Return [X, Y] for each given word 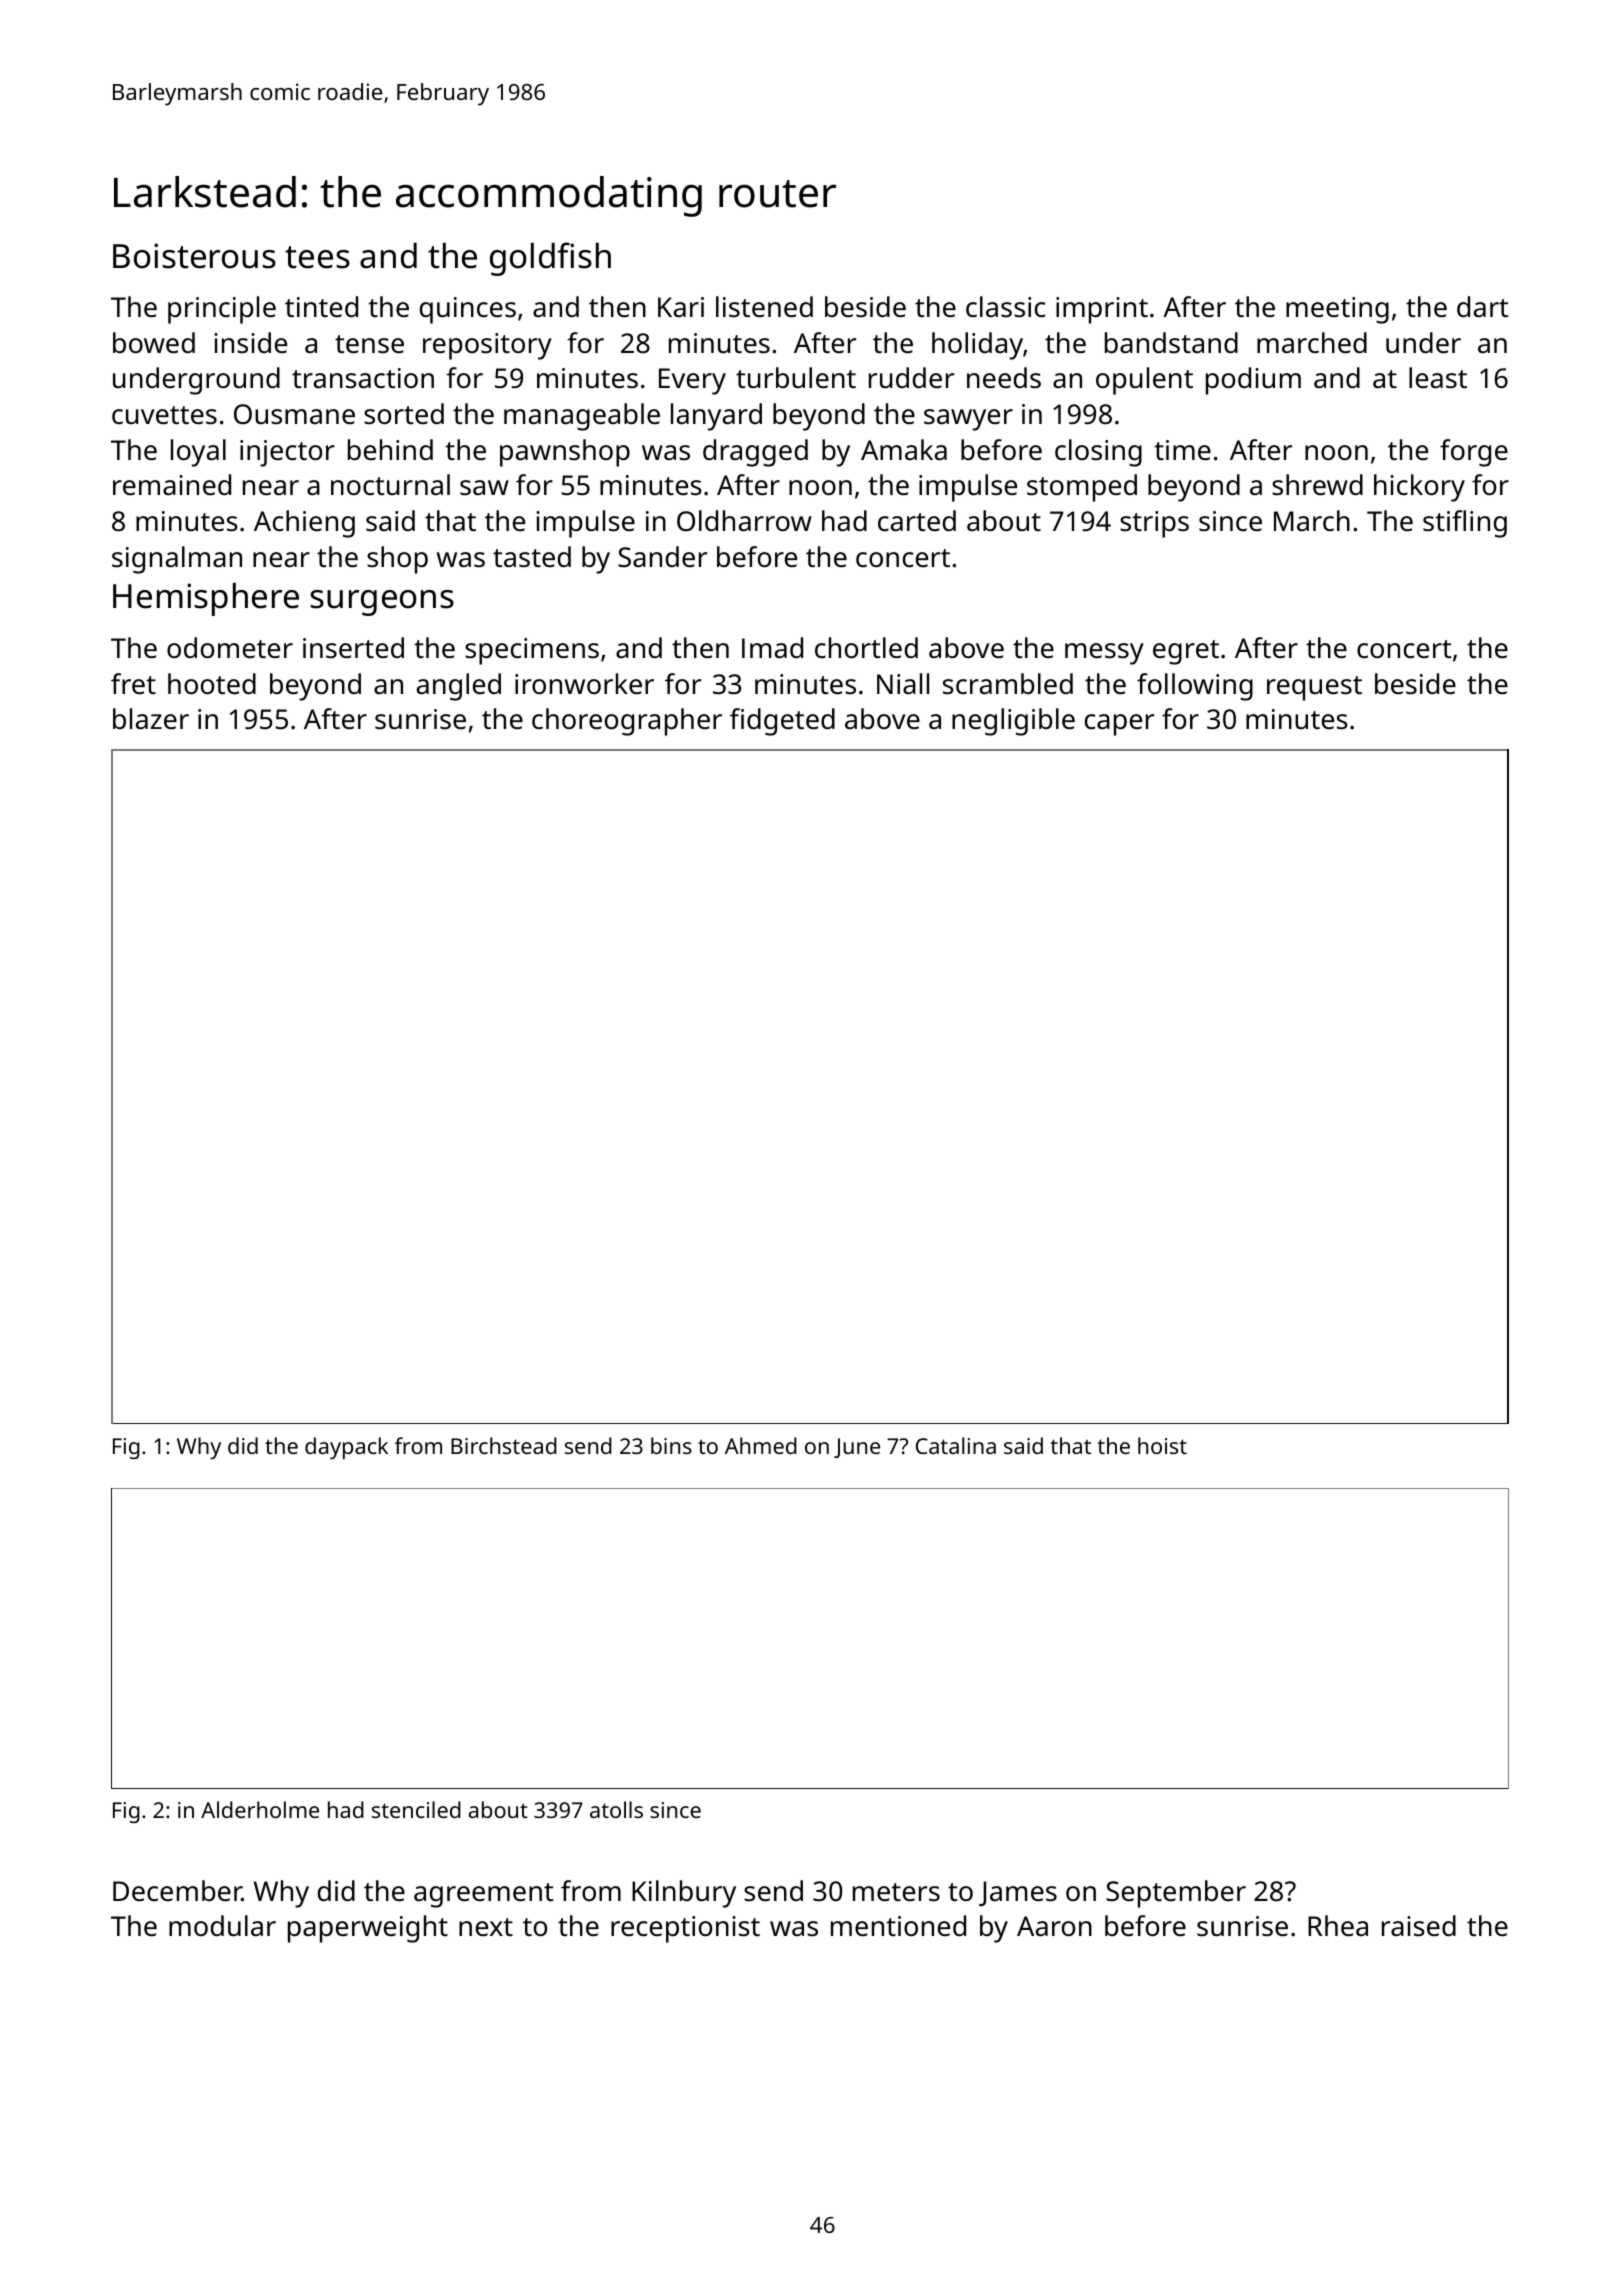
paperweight [368, 1929]
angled [459, 687]
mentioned [898, 1925]
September [1176, 1894]
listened [764, 307]
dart [1482, 306]
